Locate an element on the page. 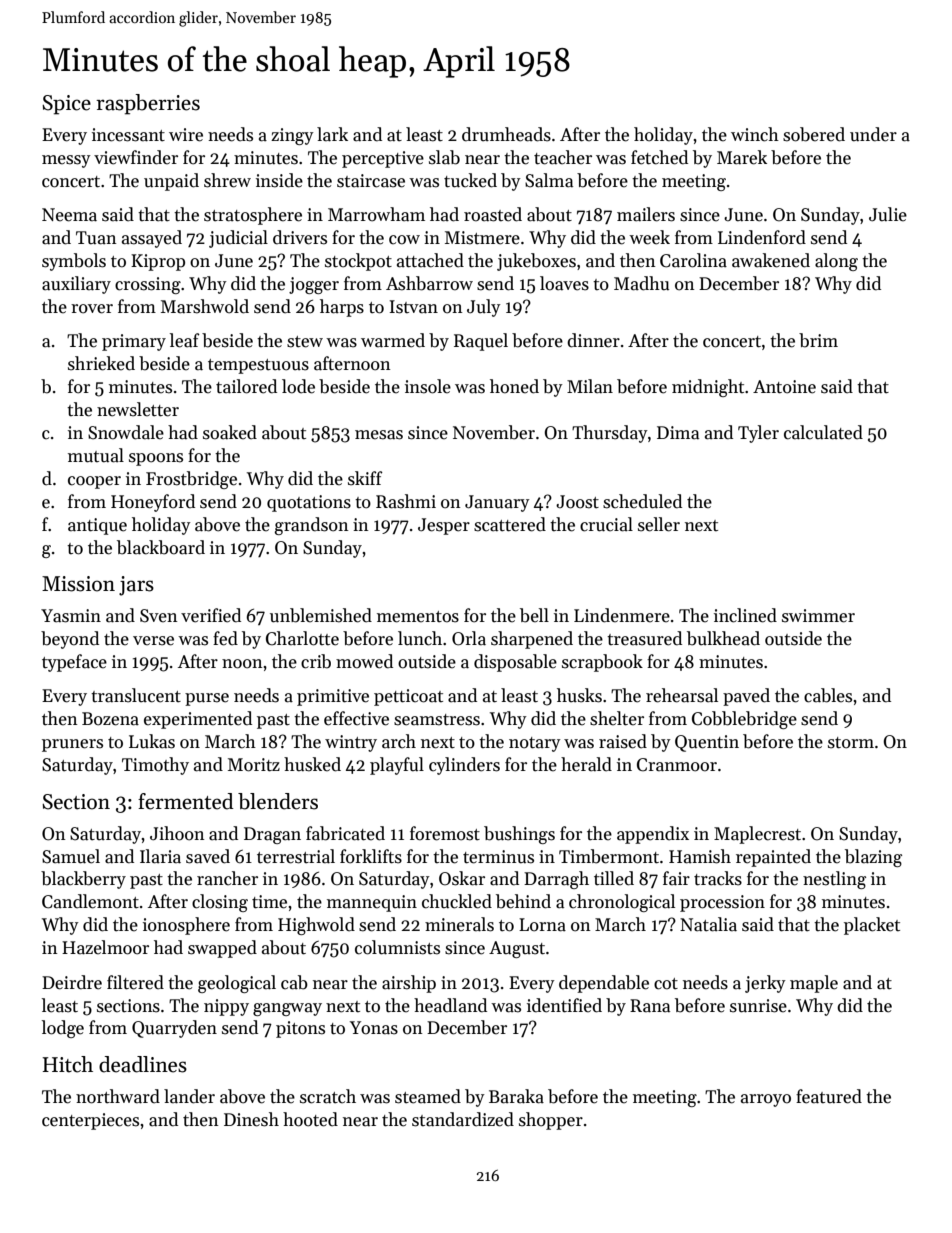 This page has height=1233, width=952. lark is located at coordinates (332, 134).
